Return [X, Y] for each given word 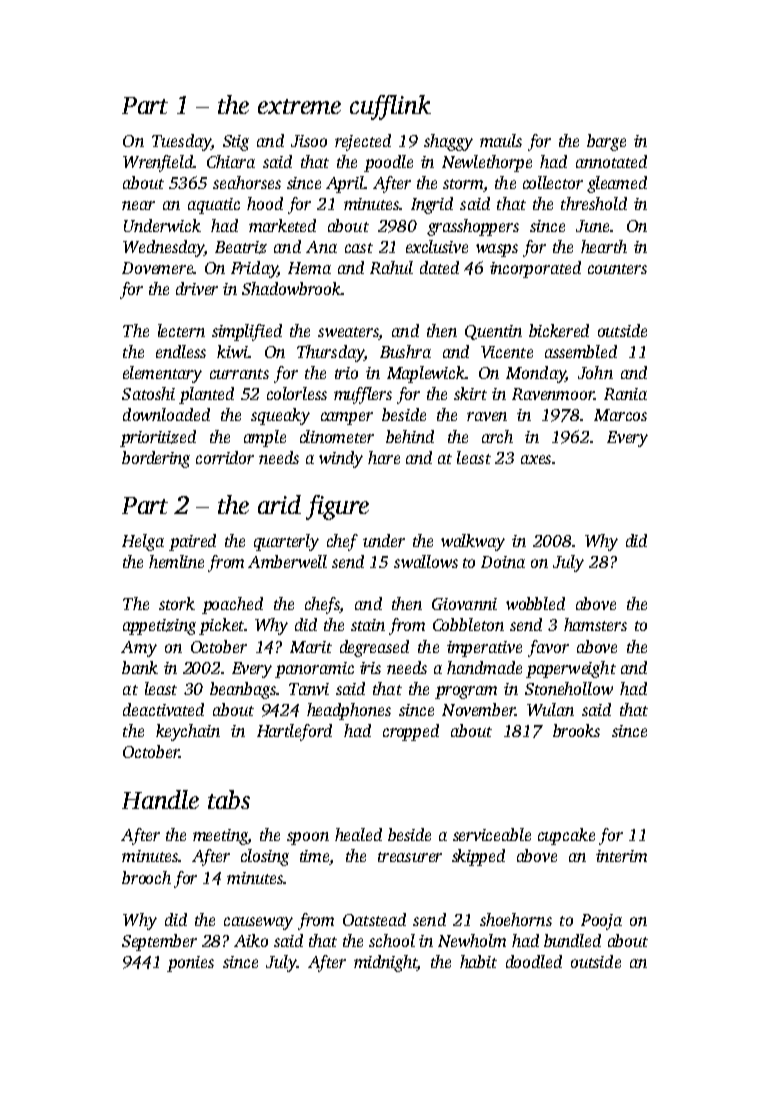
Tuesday [181, 142]
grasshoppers [473, 227]
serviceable [492, 834]
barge [606, 142]
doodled [534, 961]
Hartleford [294, 732]
